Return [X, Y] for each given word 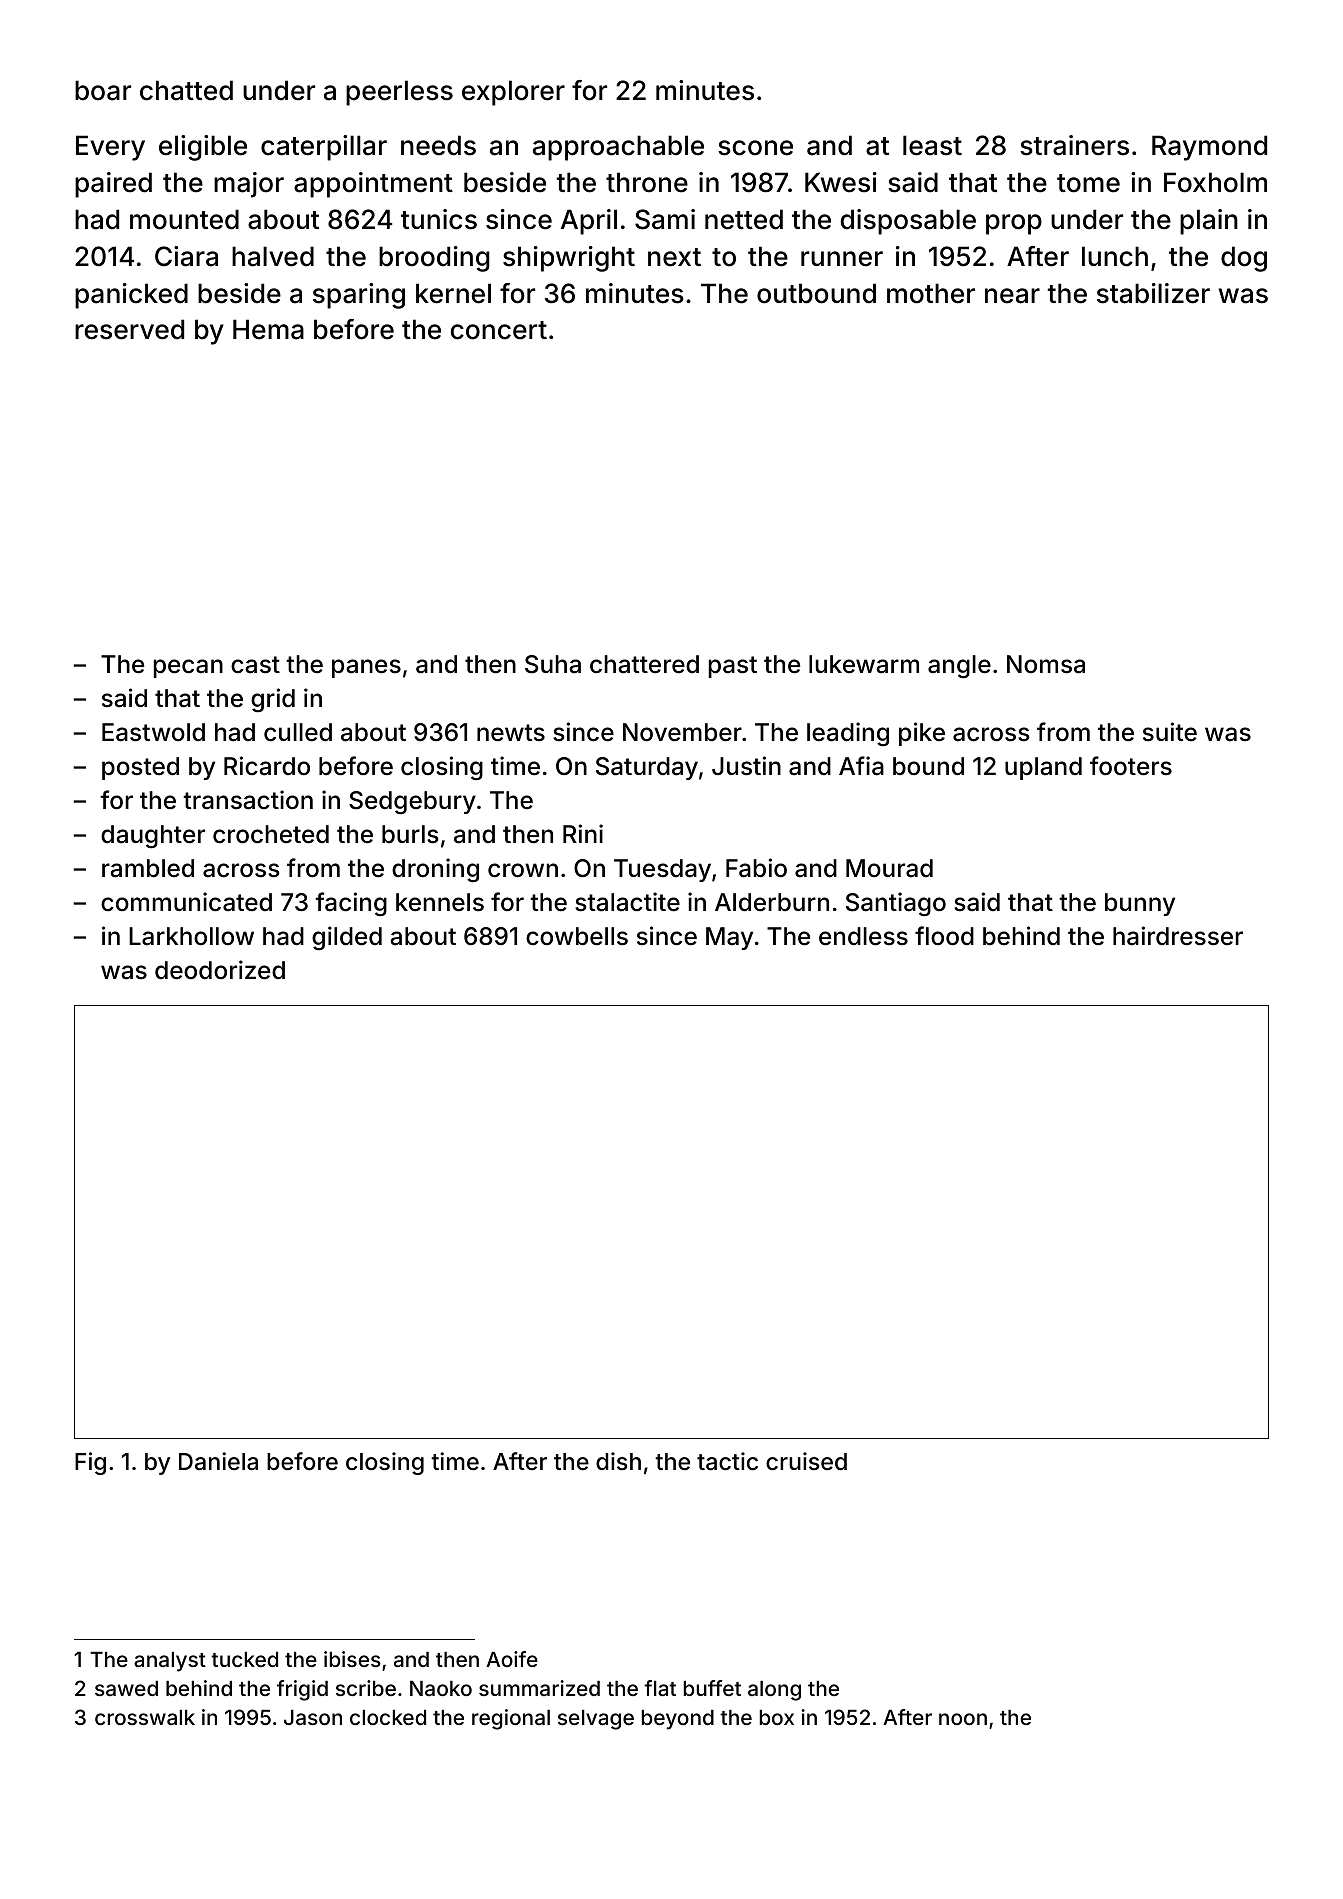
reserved [129, 329]
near [1012, 296]
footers [1131, 766]
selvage [596, 1720]
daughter [153, 837]
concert [499, 330]
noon [963, 1719]
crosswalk [145, 1717]
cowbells [577, 936]
